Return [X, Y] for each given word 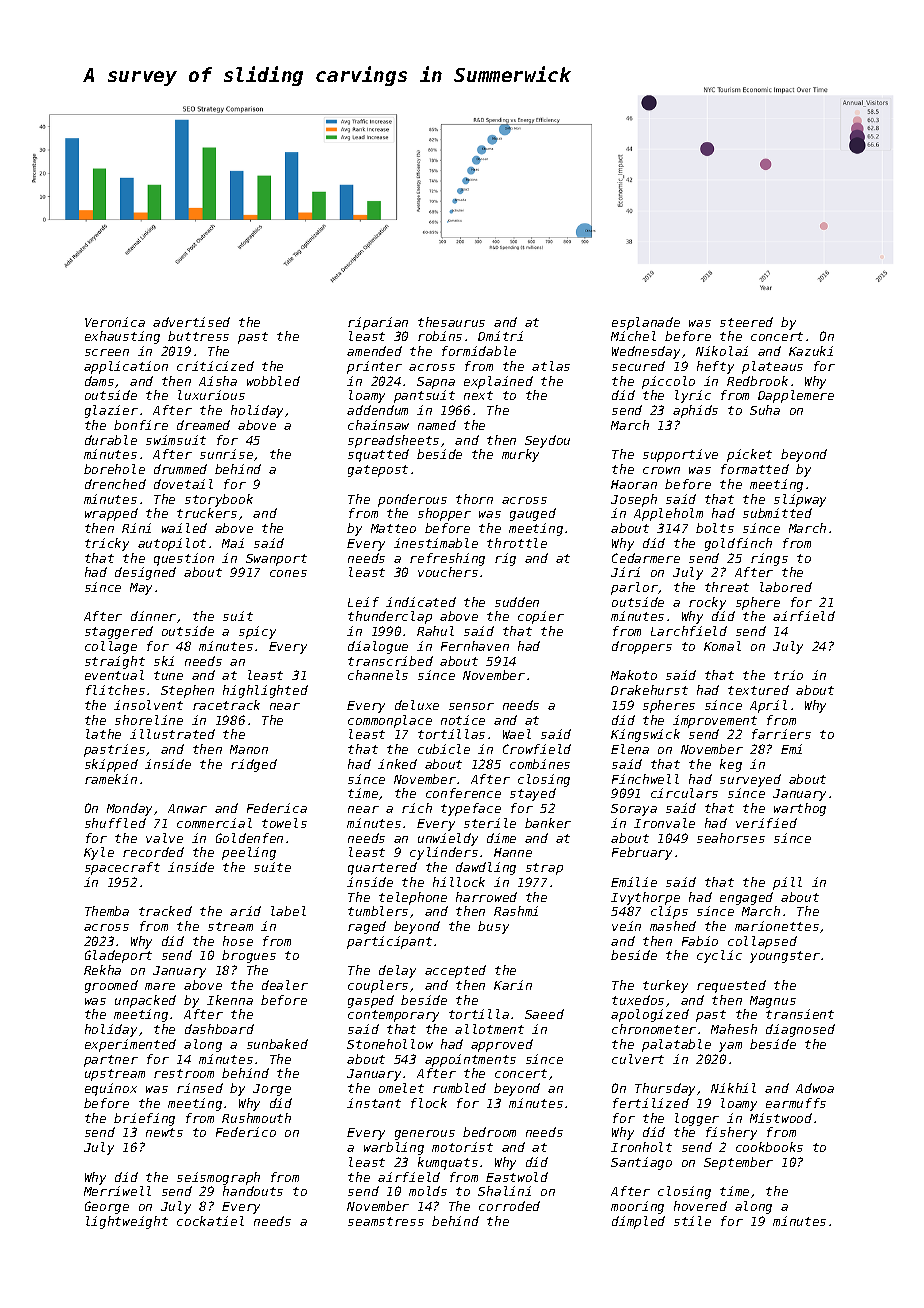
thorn [474, 499]
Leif [363, 602]
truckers [207, 513]
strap [544, 869]
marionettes [777, 926]
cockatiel [210, 1221]
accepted [455, 971]
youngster [785, 957]
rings [769, 559]
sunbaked [277, 1044]
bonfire [141, 425]
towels [284, 823]
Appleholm [668, 514]
